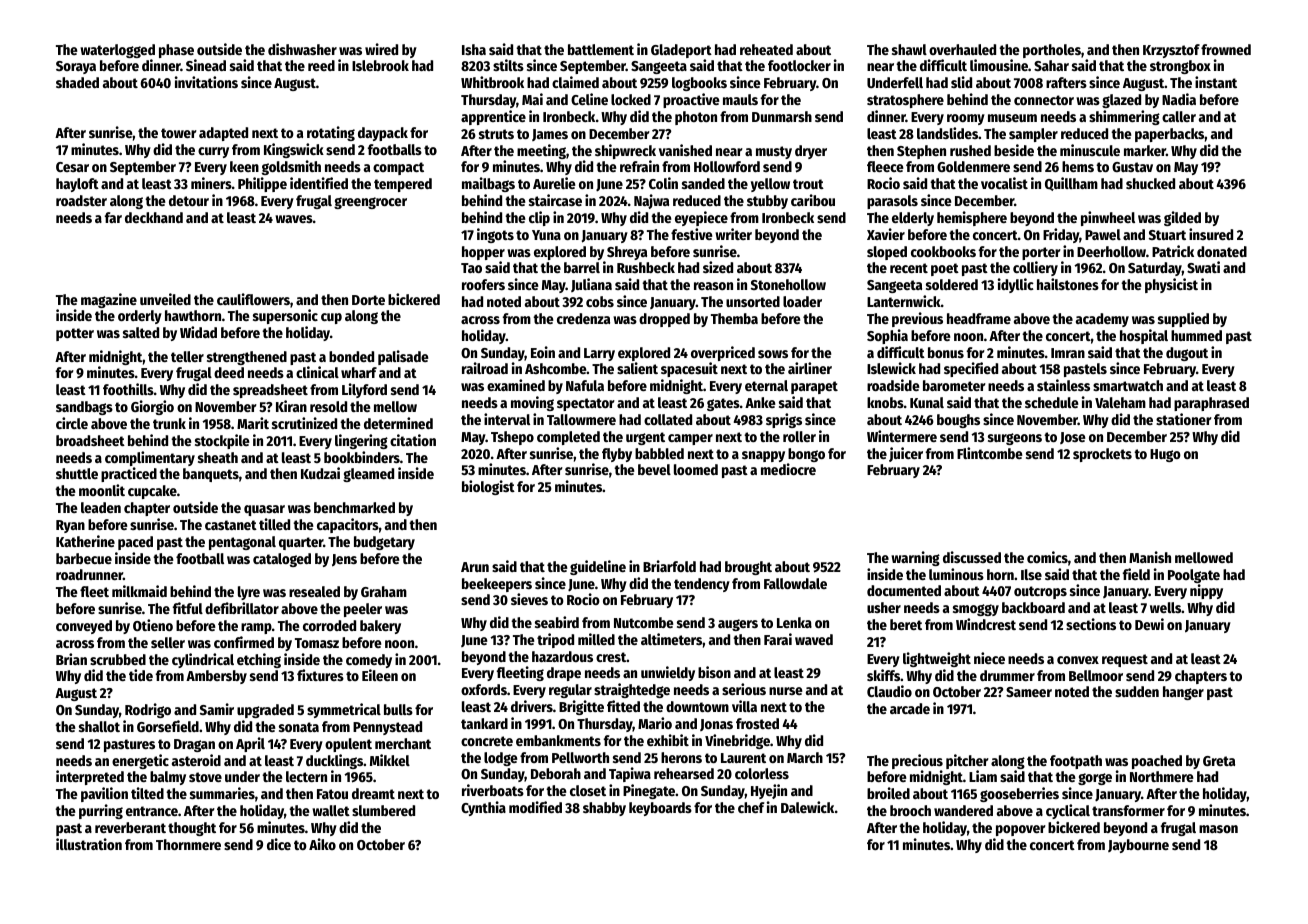 The width and height of the page is (1308, 924). Describe the element at coordinates (1016, 285) in the page. I see `idyllic` at that location.
